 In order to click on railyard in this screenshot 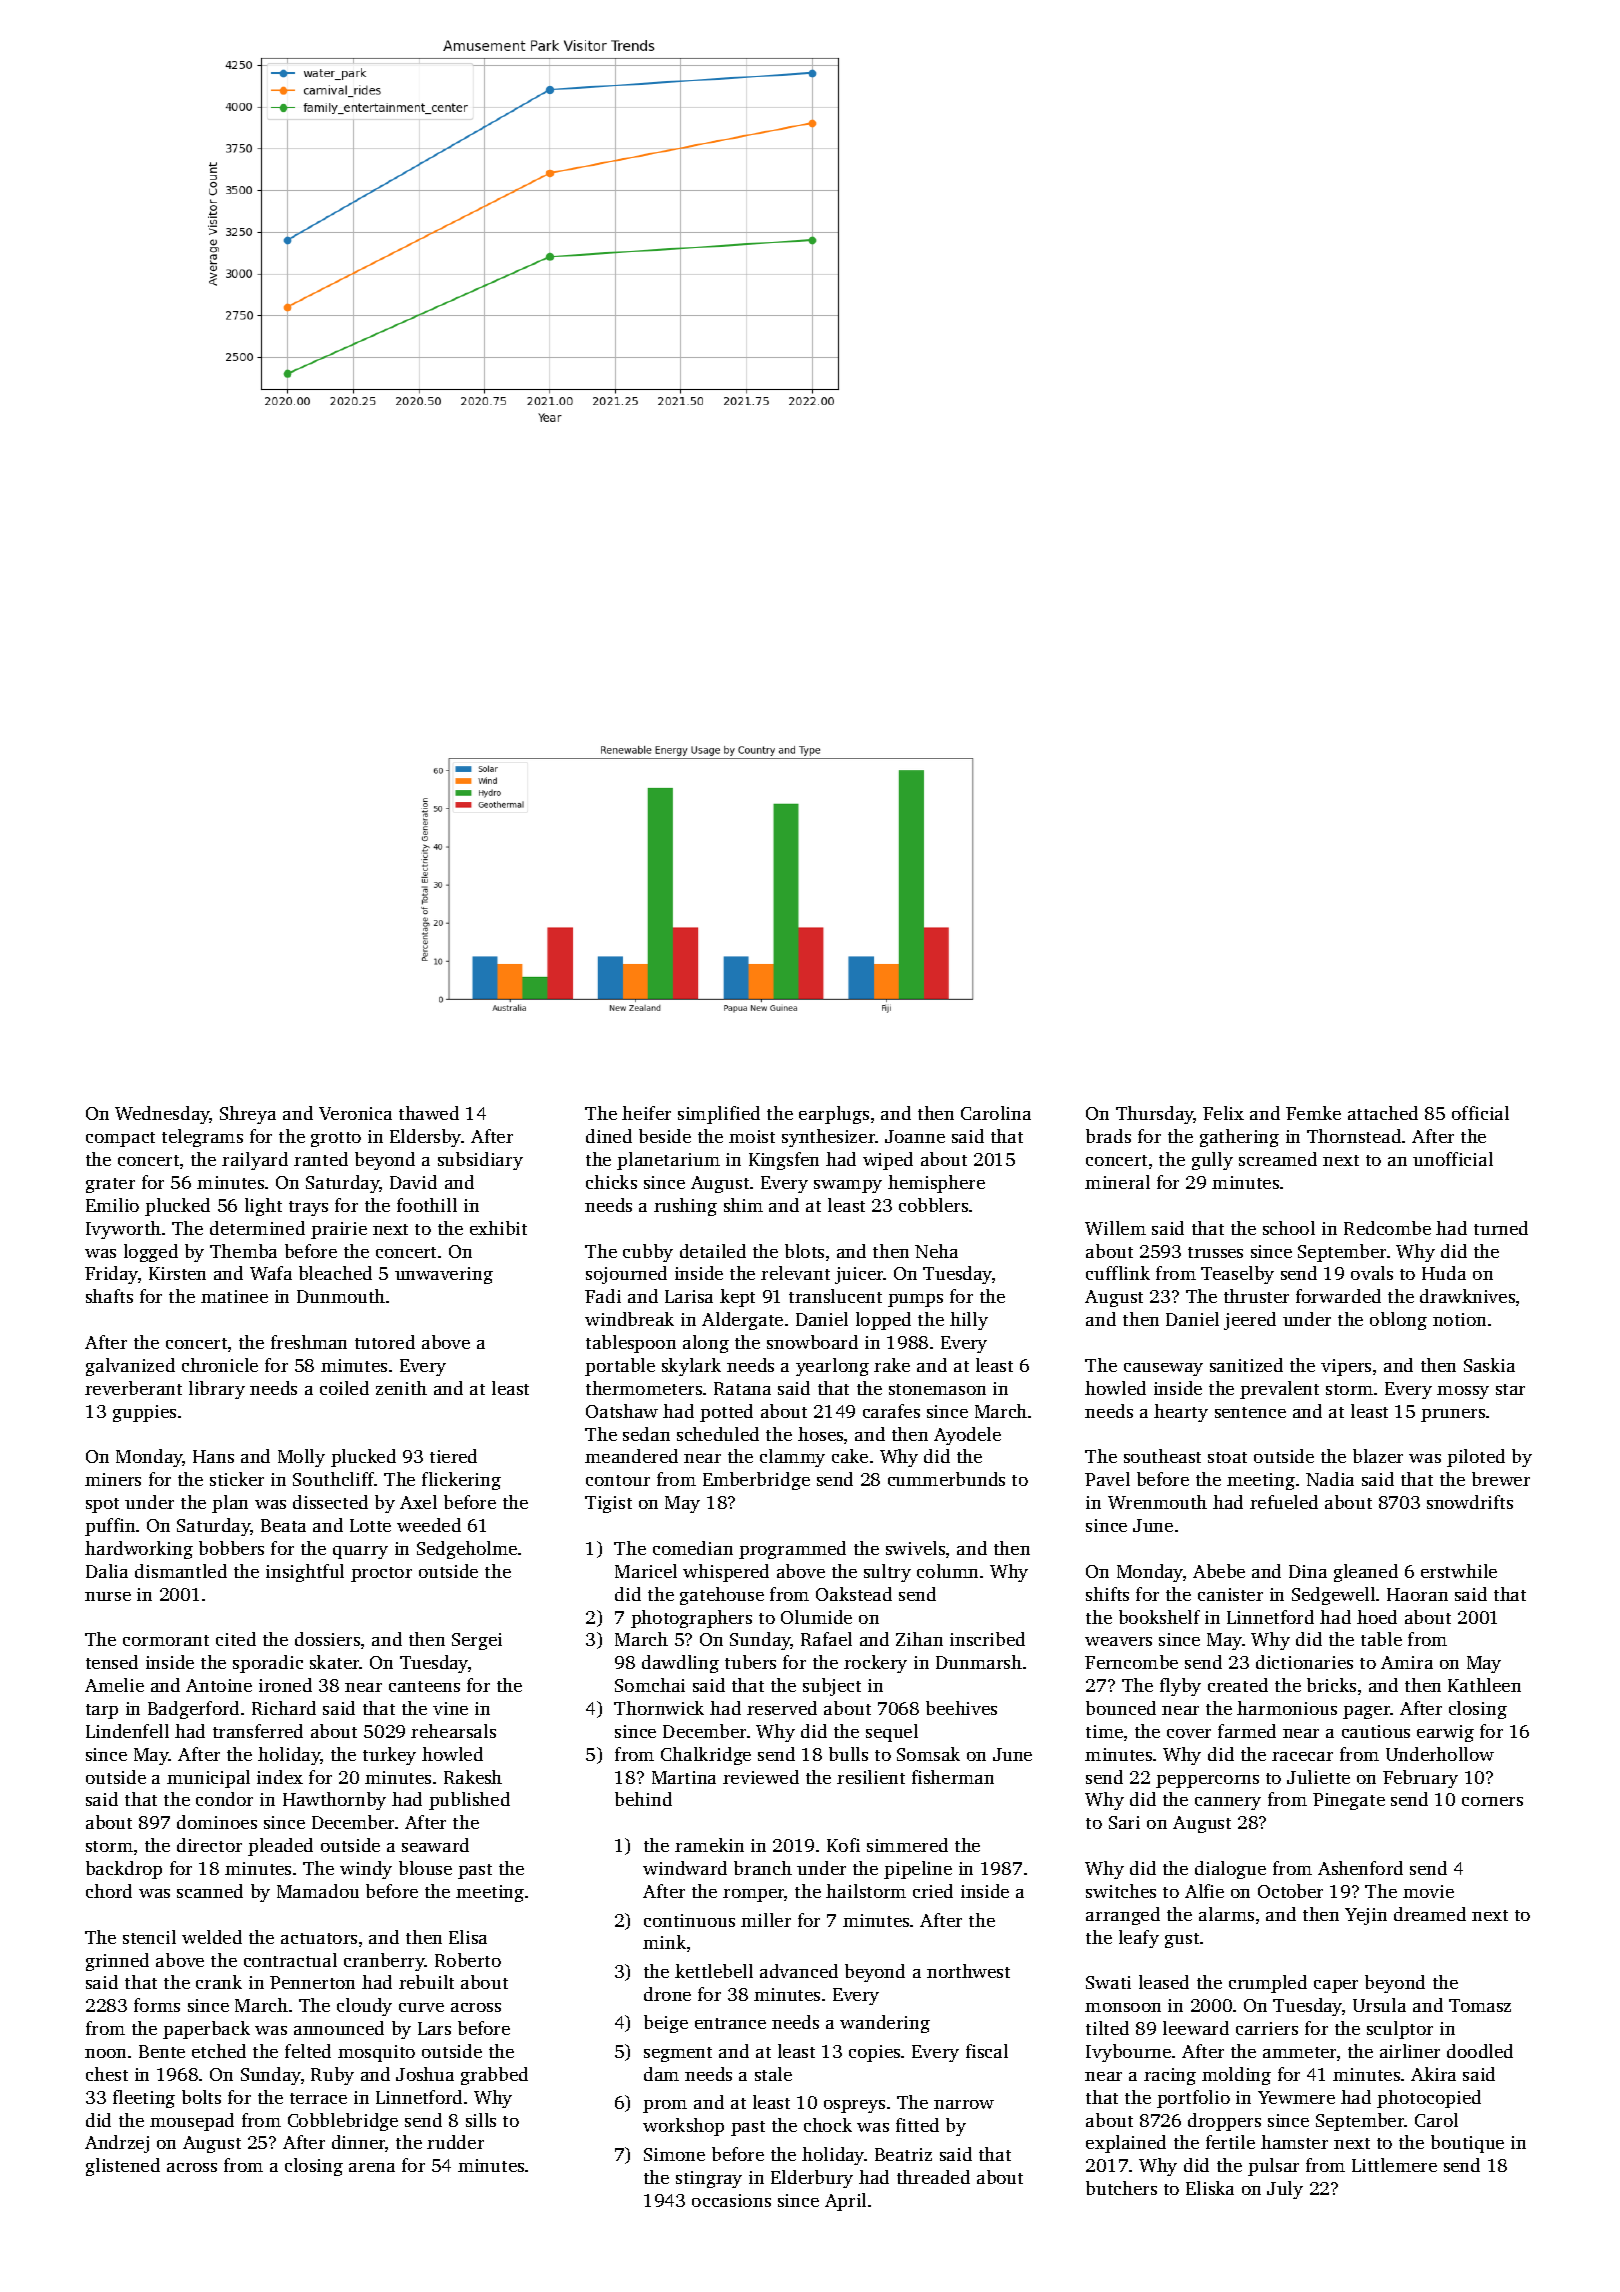, I will do `click(255, 1161)`.
